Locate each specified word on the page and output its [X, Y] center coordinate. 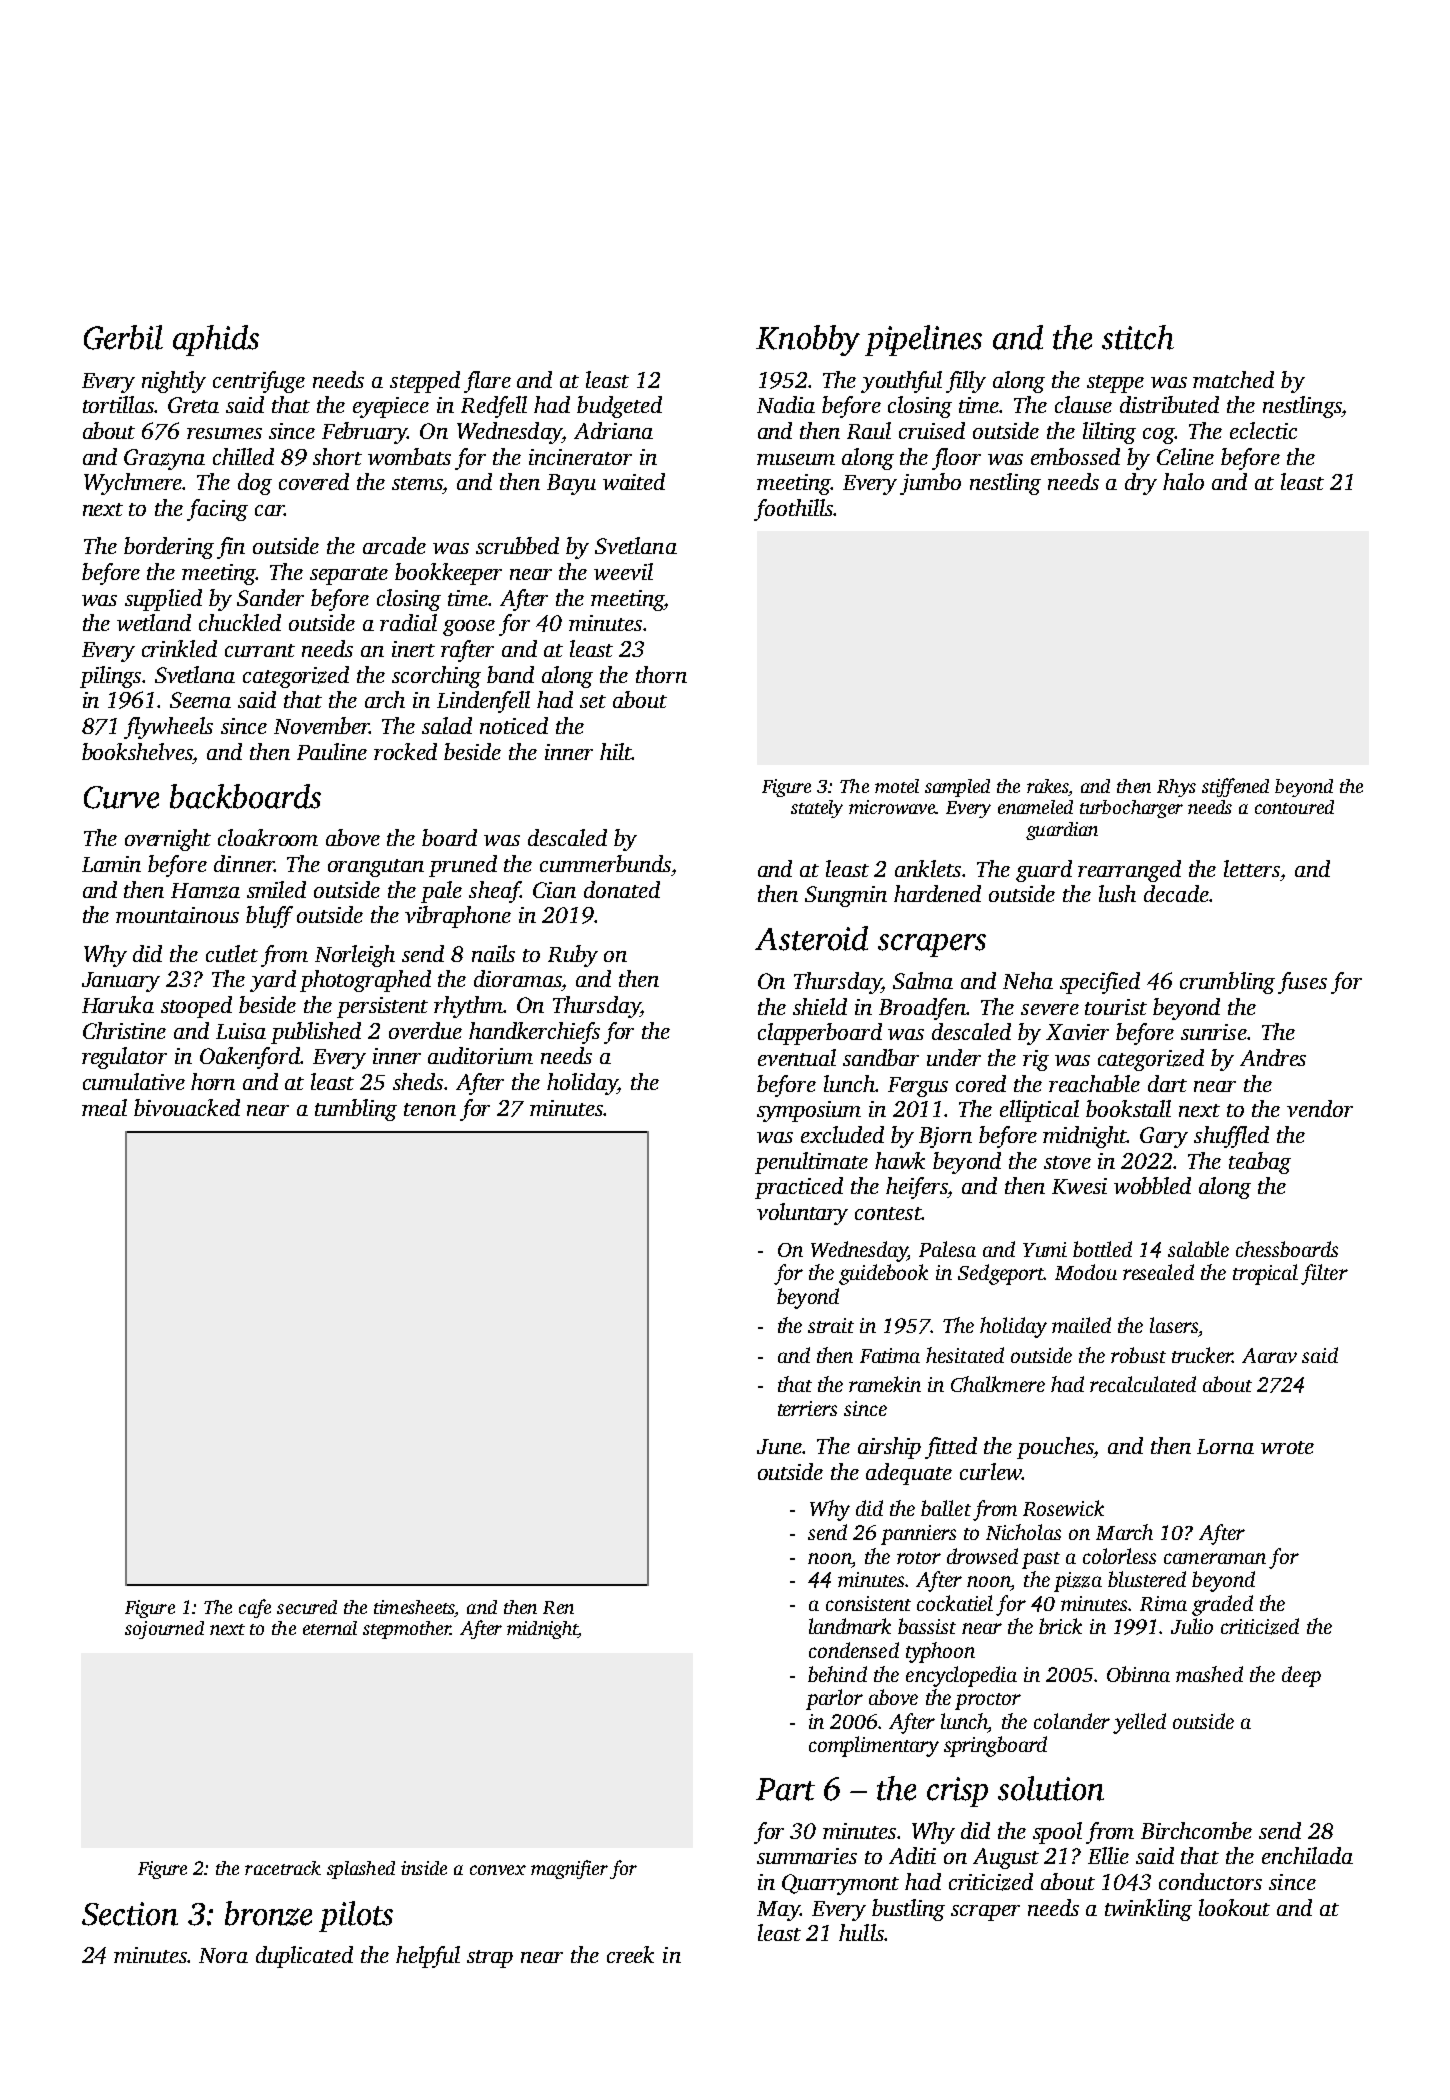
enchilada [1307, 1855]
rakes [1047, 786]
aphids [216, 340]
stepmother [407, 1630]
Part [785, 1789]
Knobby [808, 340]
